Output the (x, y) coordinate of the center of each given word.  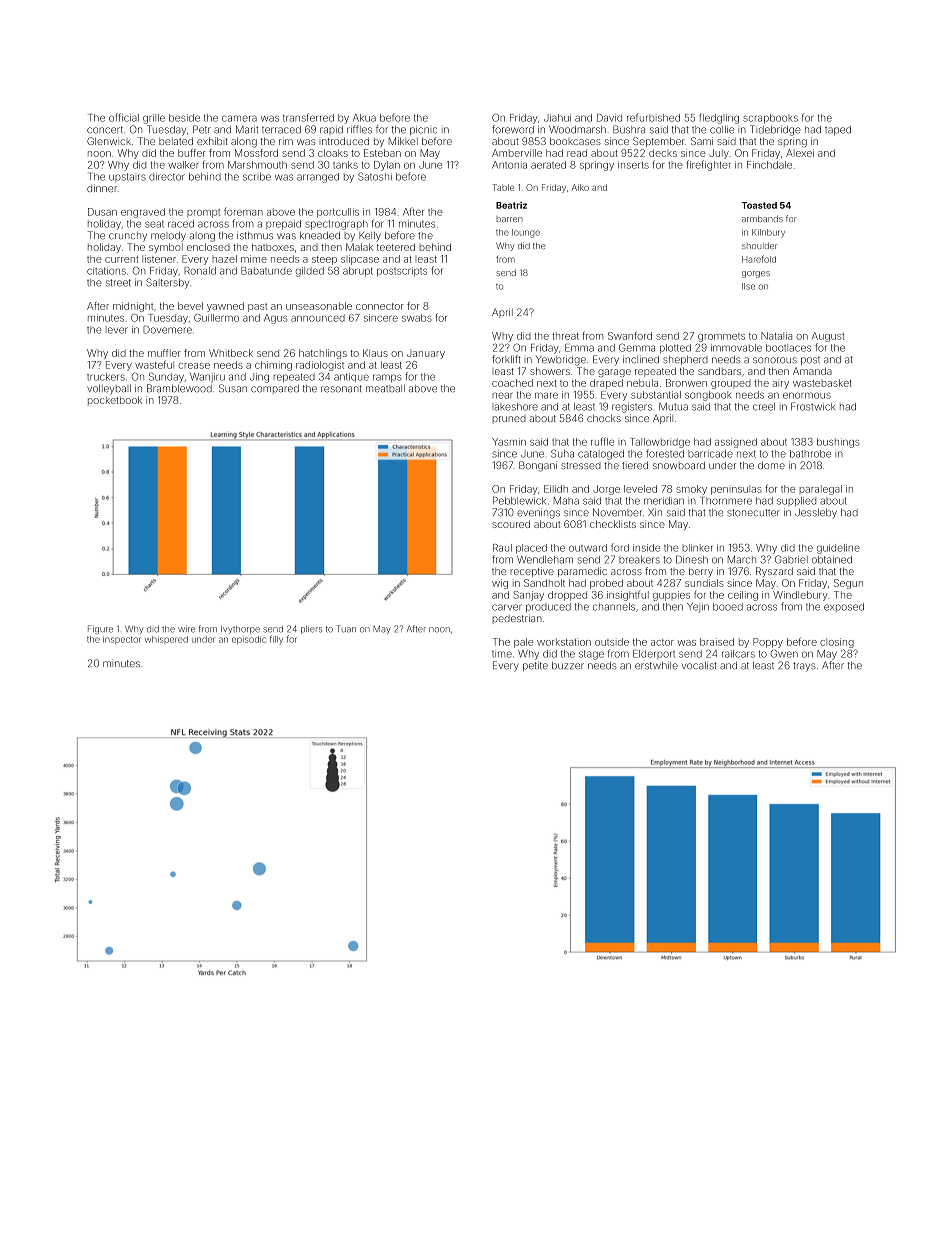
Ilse (748, 286)
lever (117, 330)
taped (838, 130)
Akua (364, 118)
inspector (122, 640)
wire (186, 629)
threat (565, 336)
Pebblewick (519, 501)
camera (239, 118)
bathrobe (810, 454)
